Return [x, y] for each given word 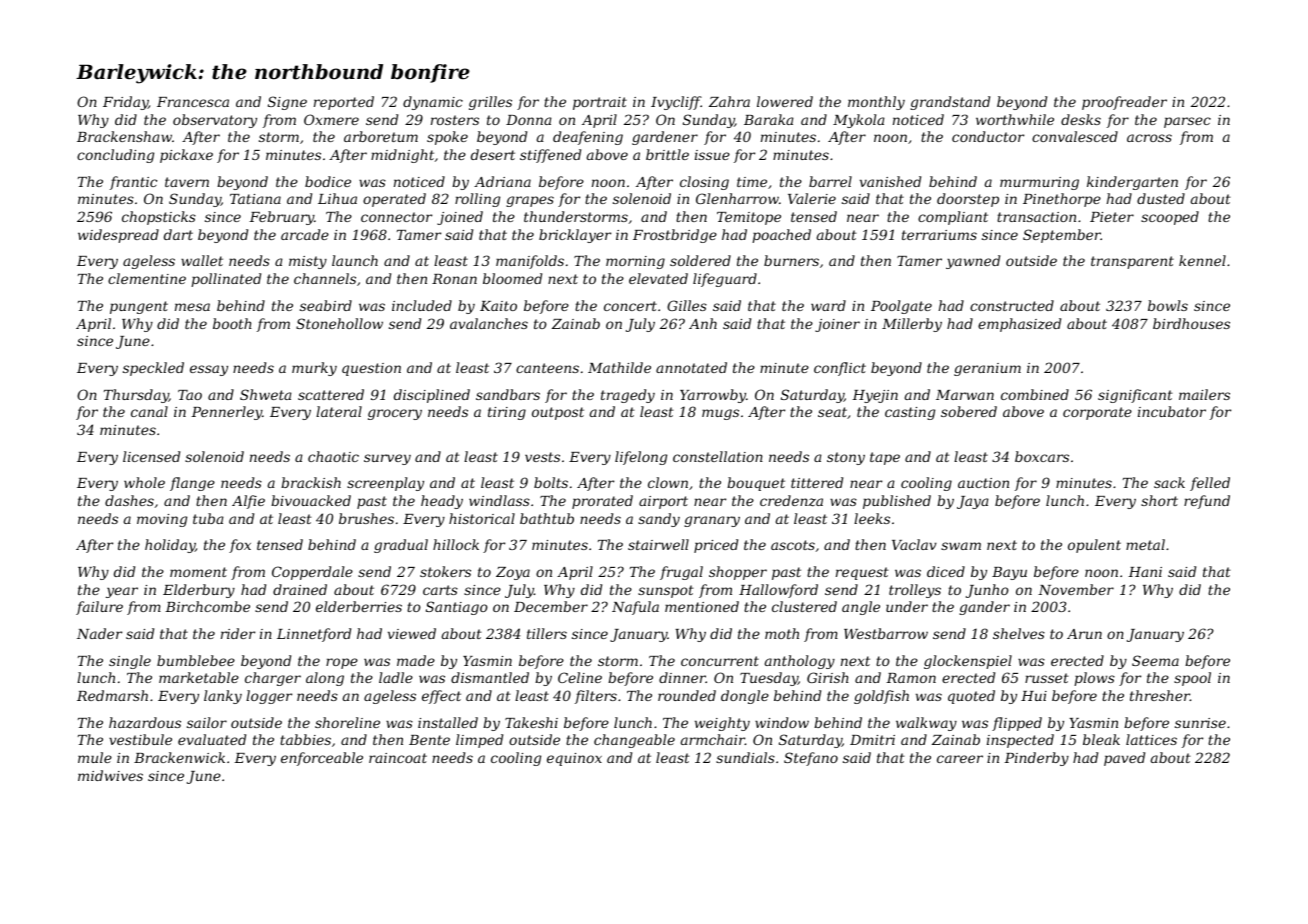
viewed [412, 633]
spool [1192, 679]
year [122, 592]
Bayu [1009, 573]
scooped [1170, 218]
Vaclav [914, 544]
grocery [395, 414]
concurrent [720, 661]
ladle [396, 677]
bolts [551, 482]
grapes [530, 201]
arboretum [381, 136]
